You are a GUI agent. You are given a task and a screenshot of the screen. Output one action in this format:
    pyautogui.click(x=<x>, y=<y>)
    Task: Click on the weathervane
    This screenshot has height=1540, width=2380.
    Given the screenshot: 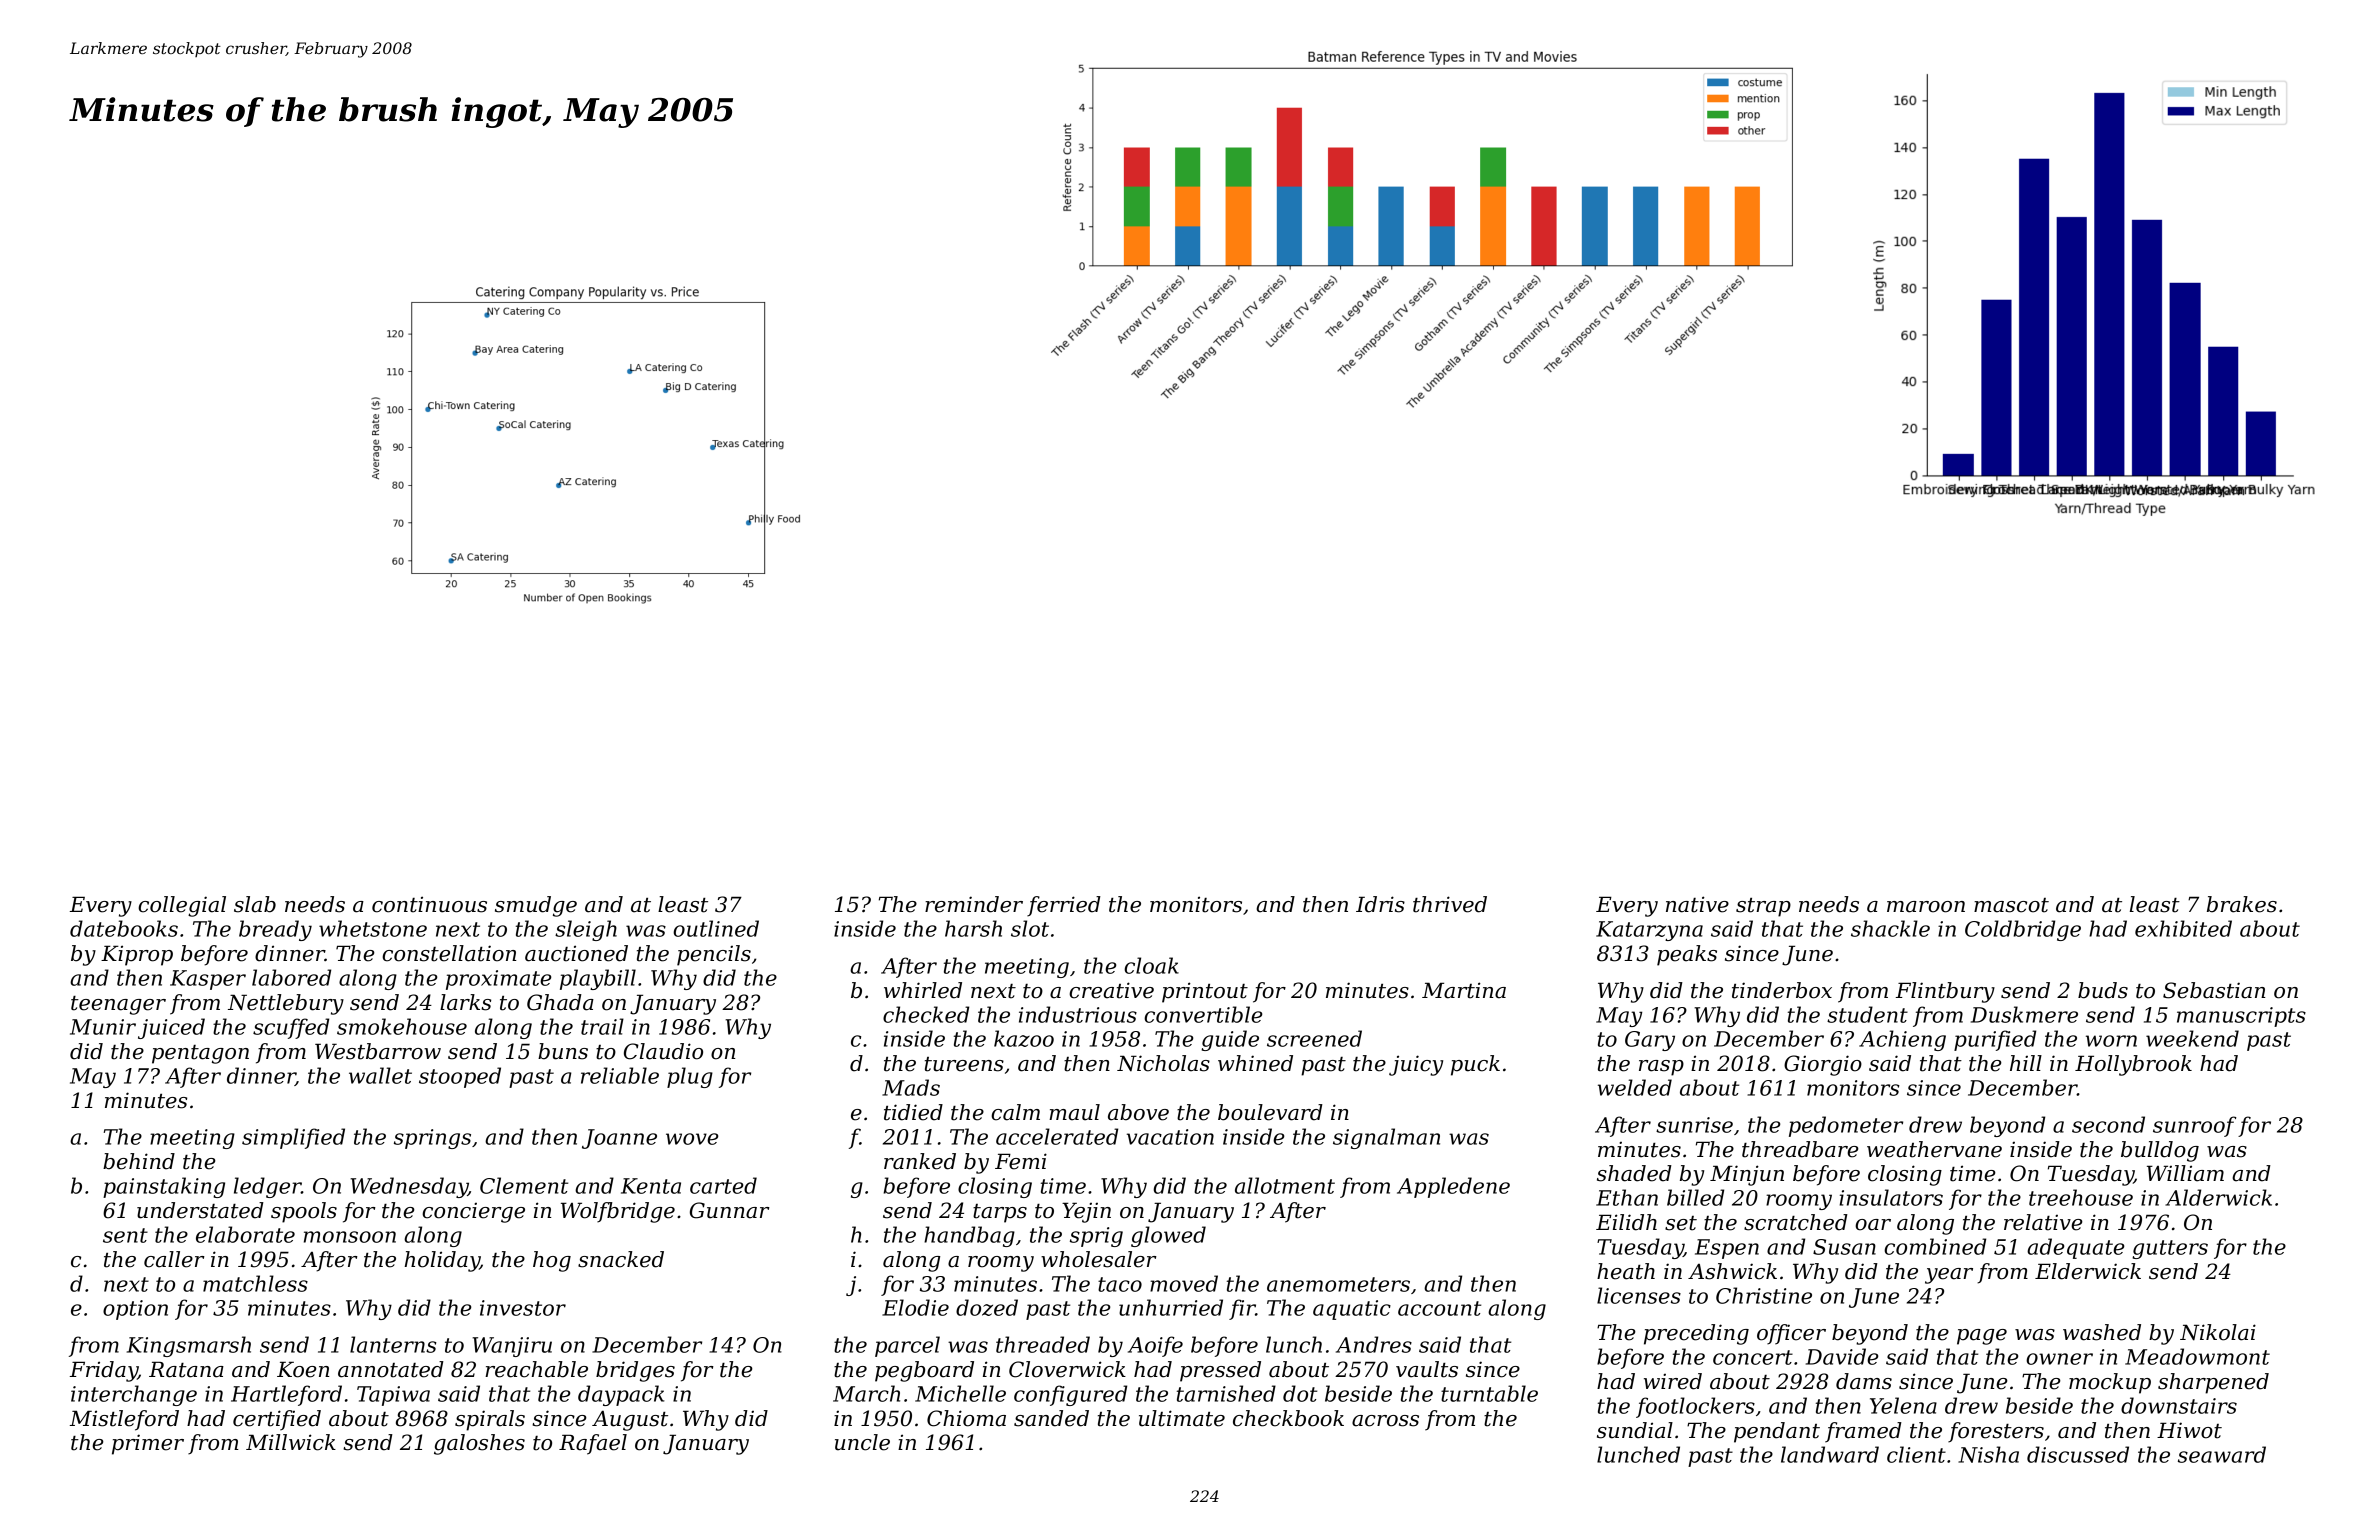 What is the action you would take?
    pyautogui.click(x=1934, y=1149)
